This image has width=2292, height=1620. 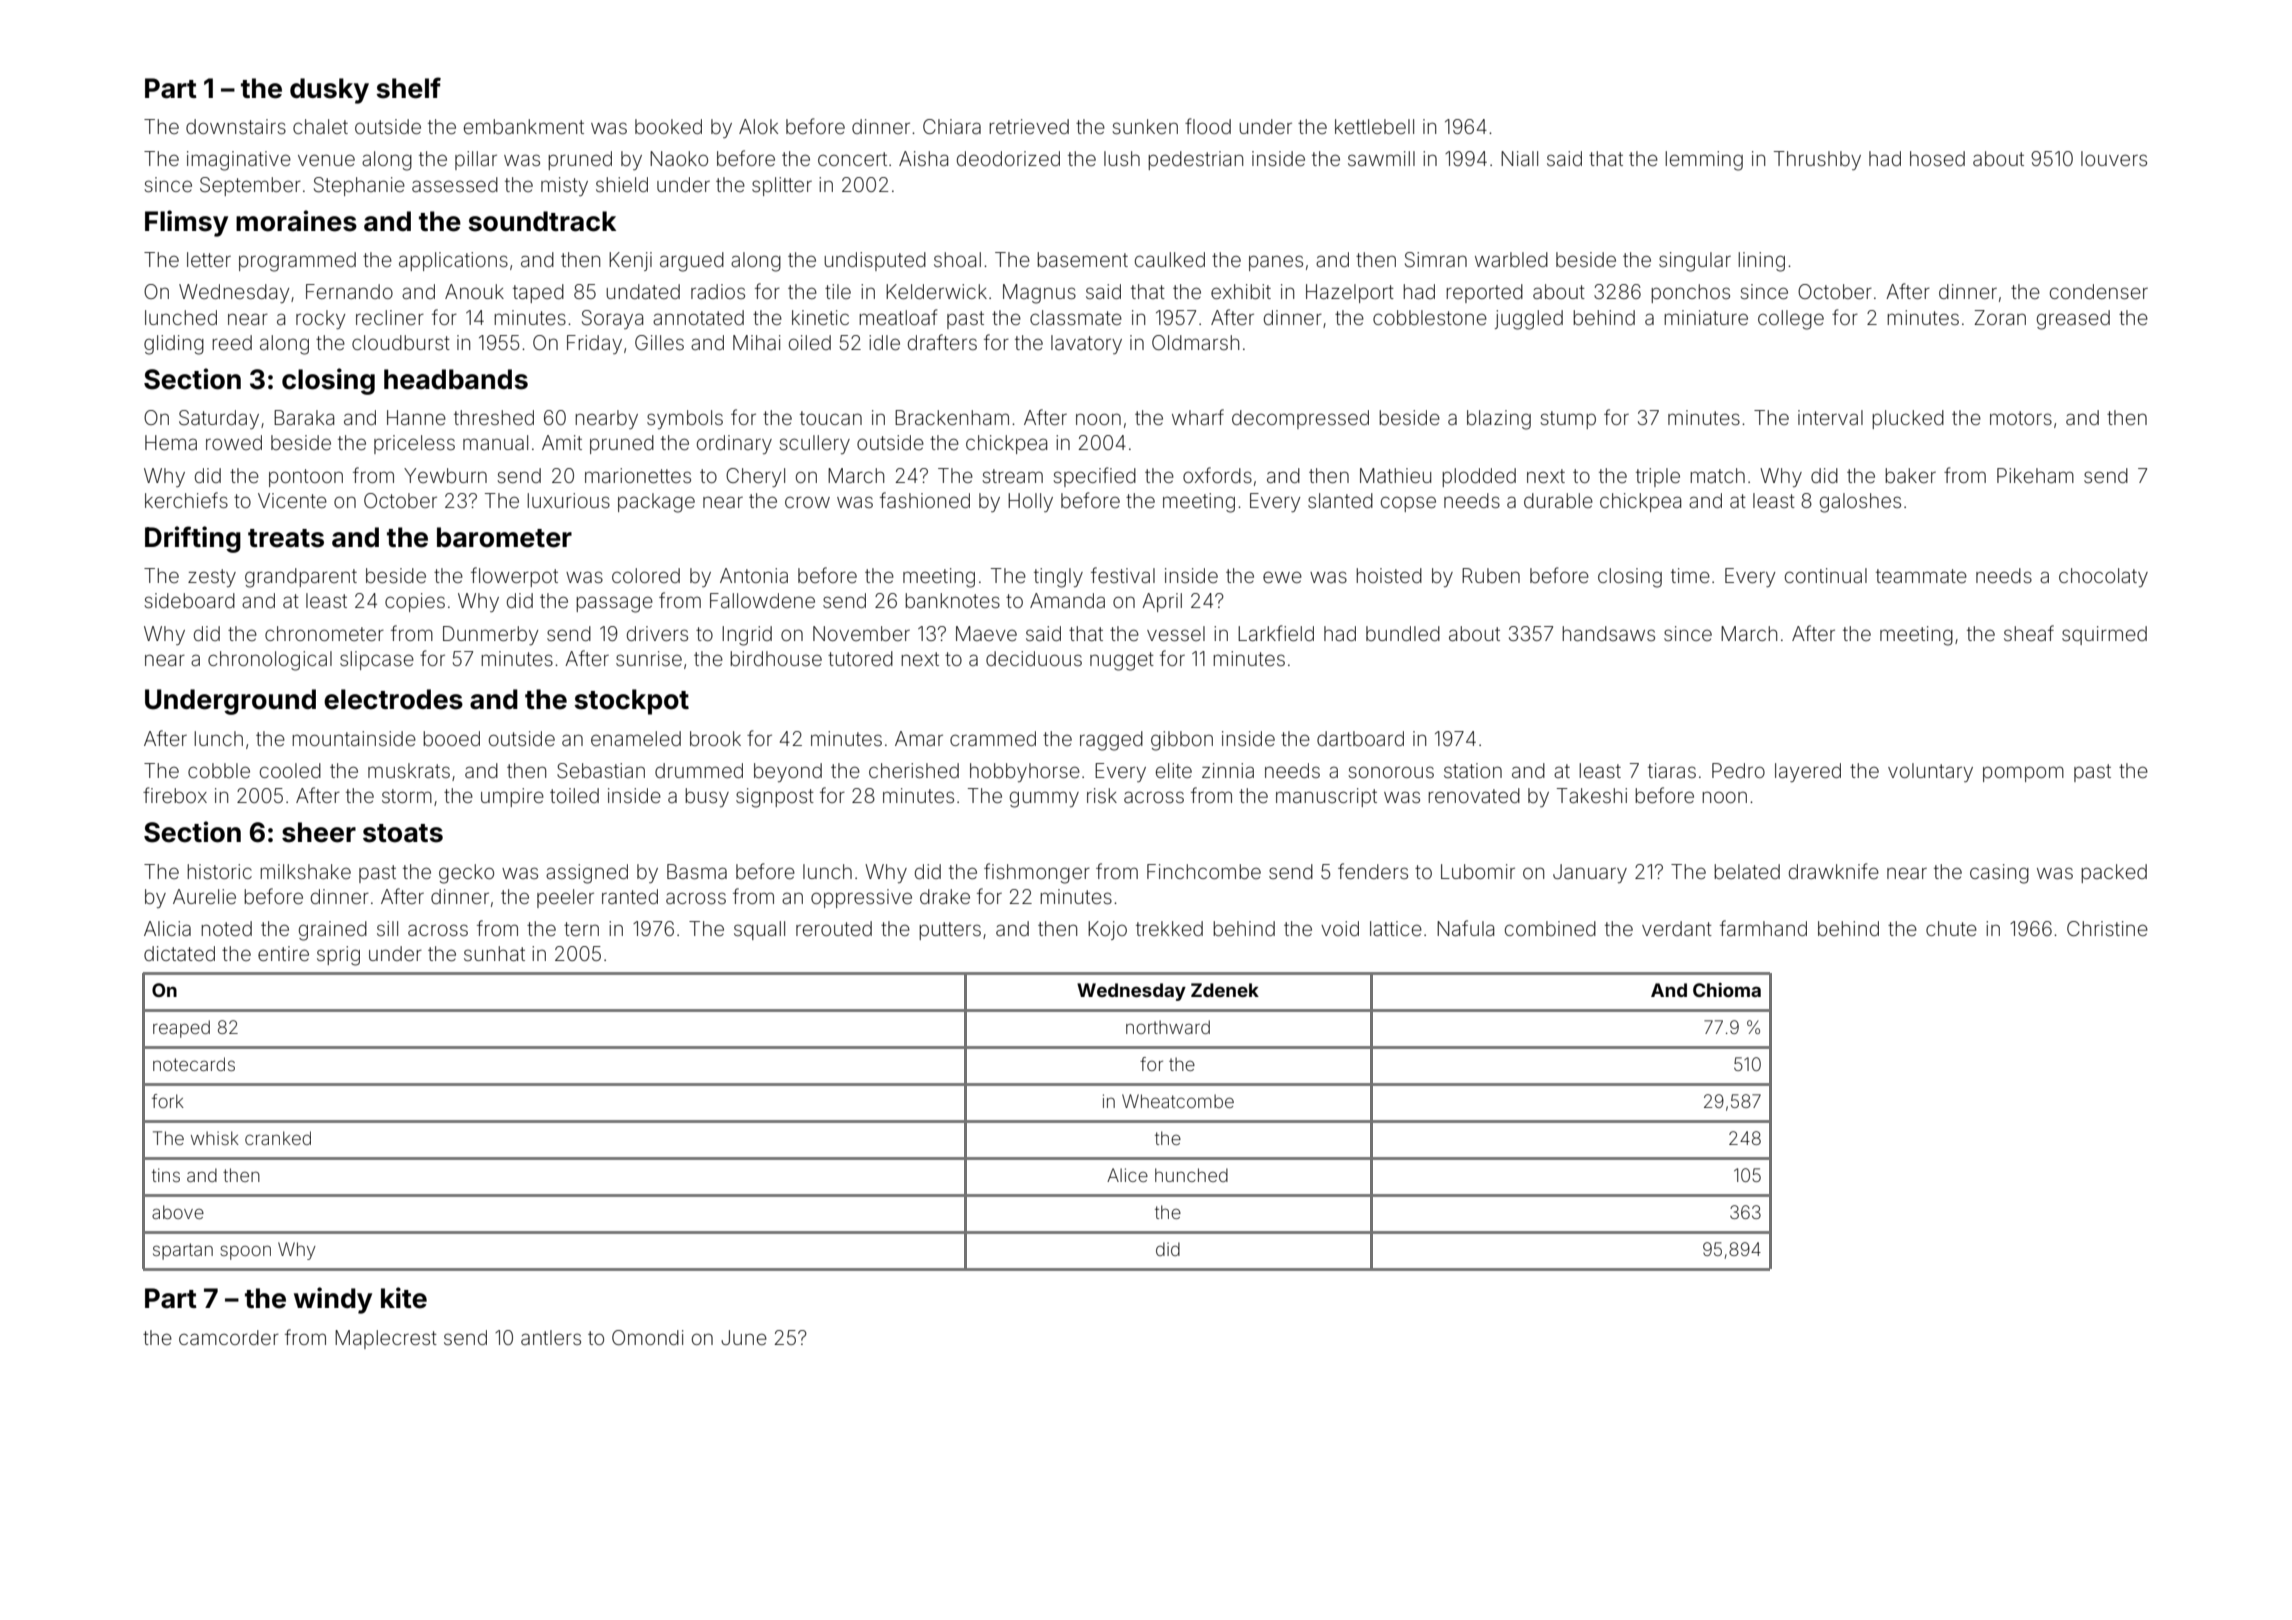 I want to click on motors, so click(x=2021, y=418).
